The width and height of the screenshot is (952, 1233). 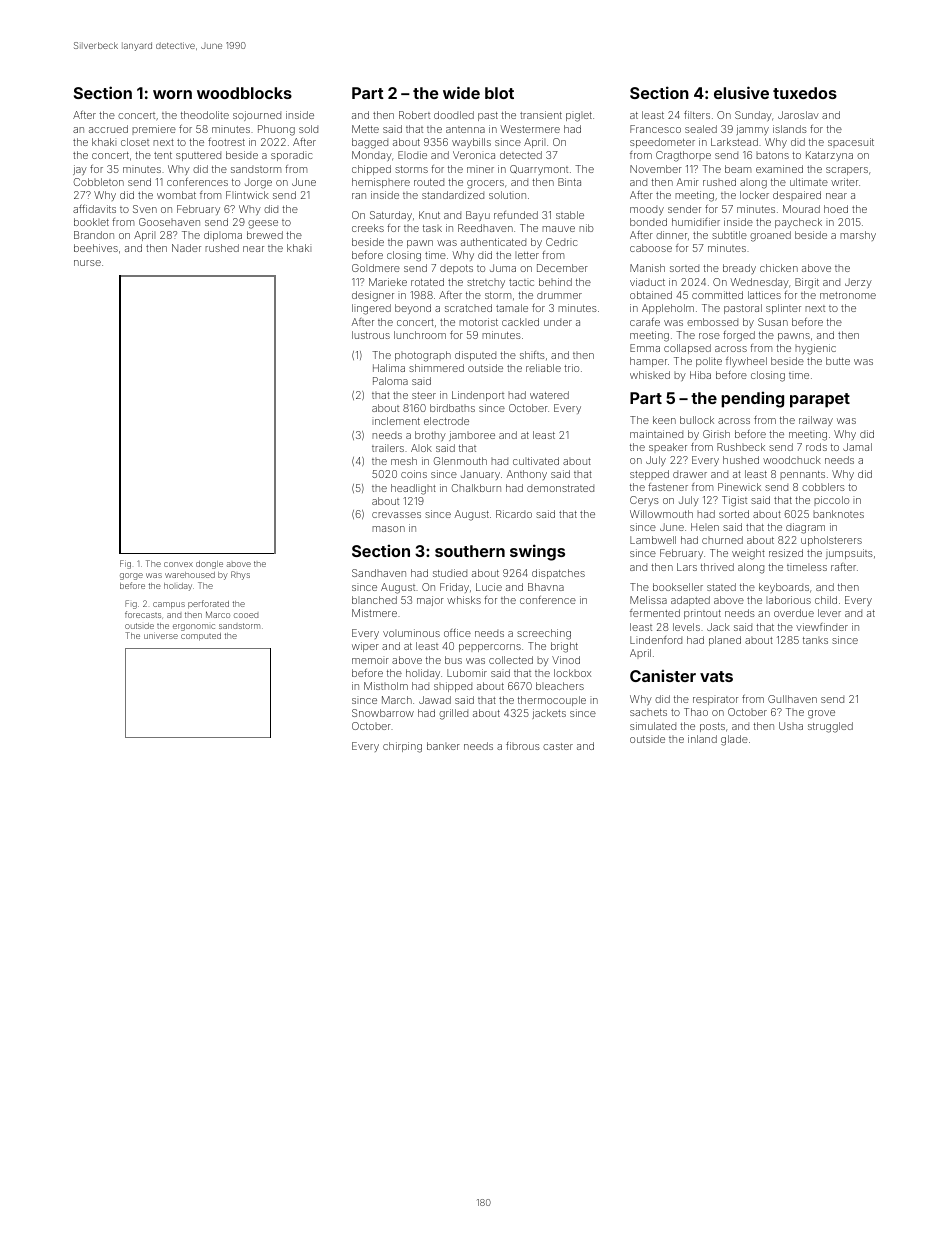 What do you see at coordinates (647, 268) in the screenshot?
I see `Manish` at bounding box center [647, 268].
